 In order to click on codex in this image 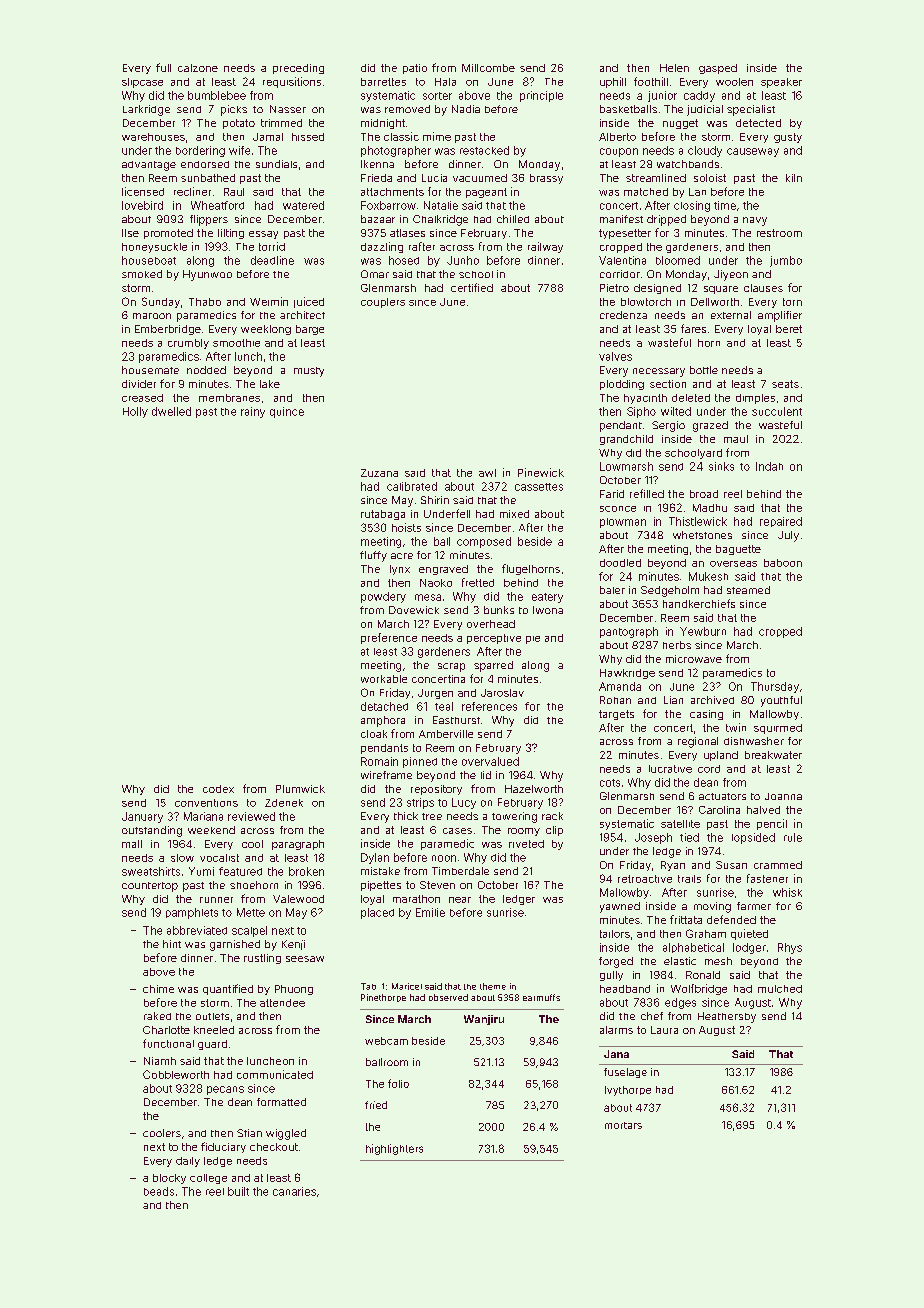, I will do `click(218, 789)`.
